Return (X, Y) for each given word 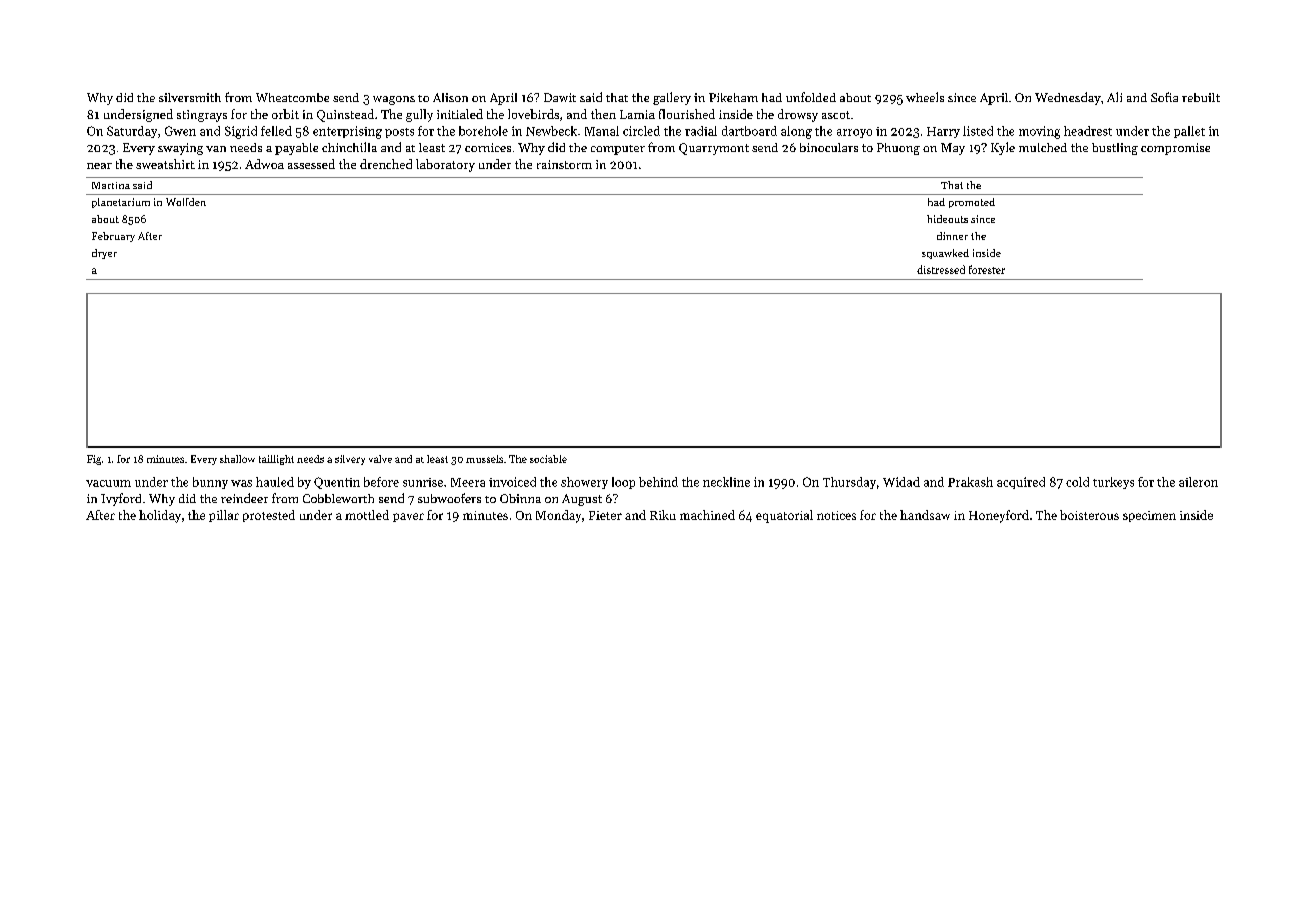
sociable (548, 459)
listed (978, 131)
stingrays (202, 116)
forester (987, 269)
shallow (237, 459)
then (603, 114)
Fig (94, 460)
